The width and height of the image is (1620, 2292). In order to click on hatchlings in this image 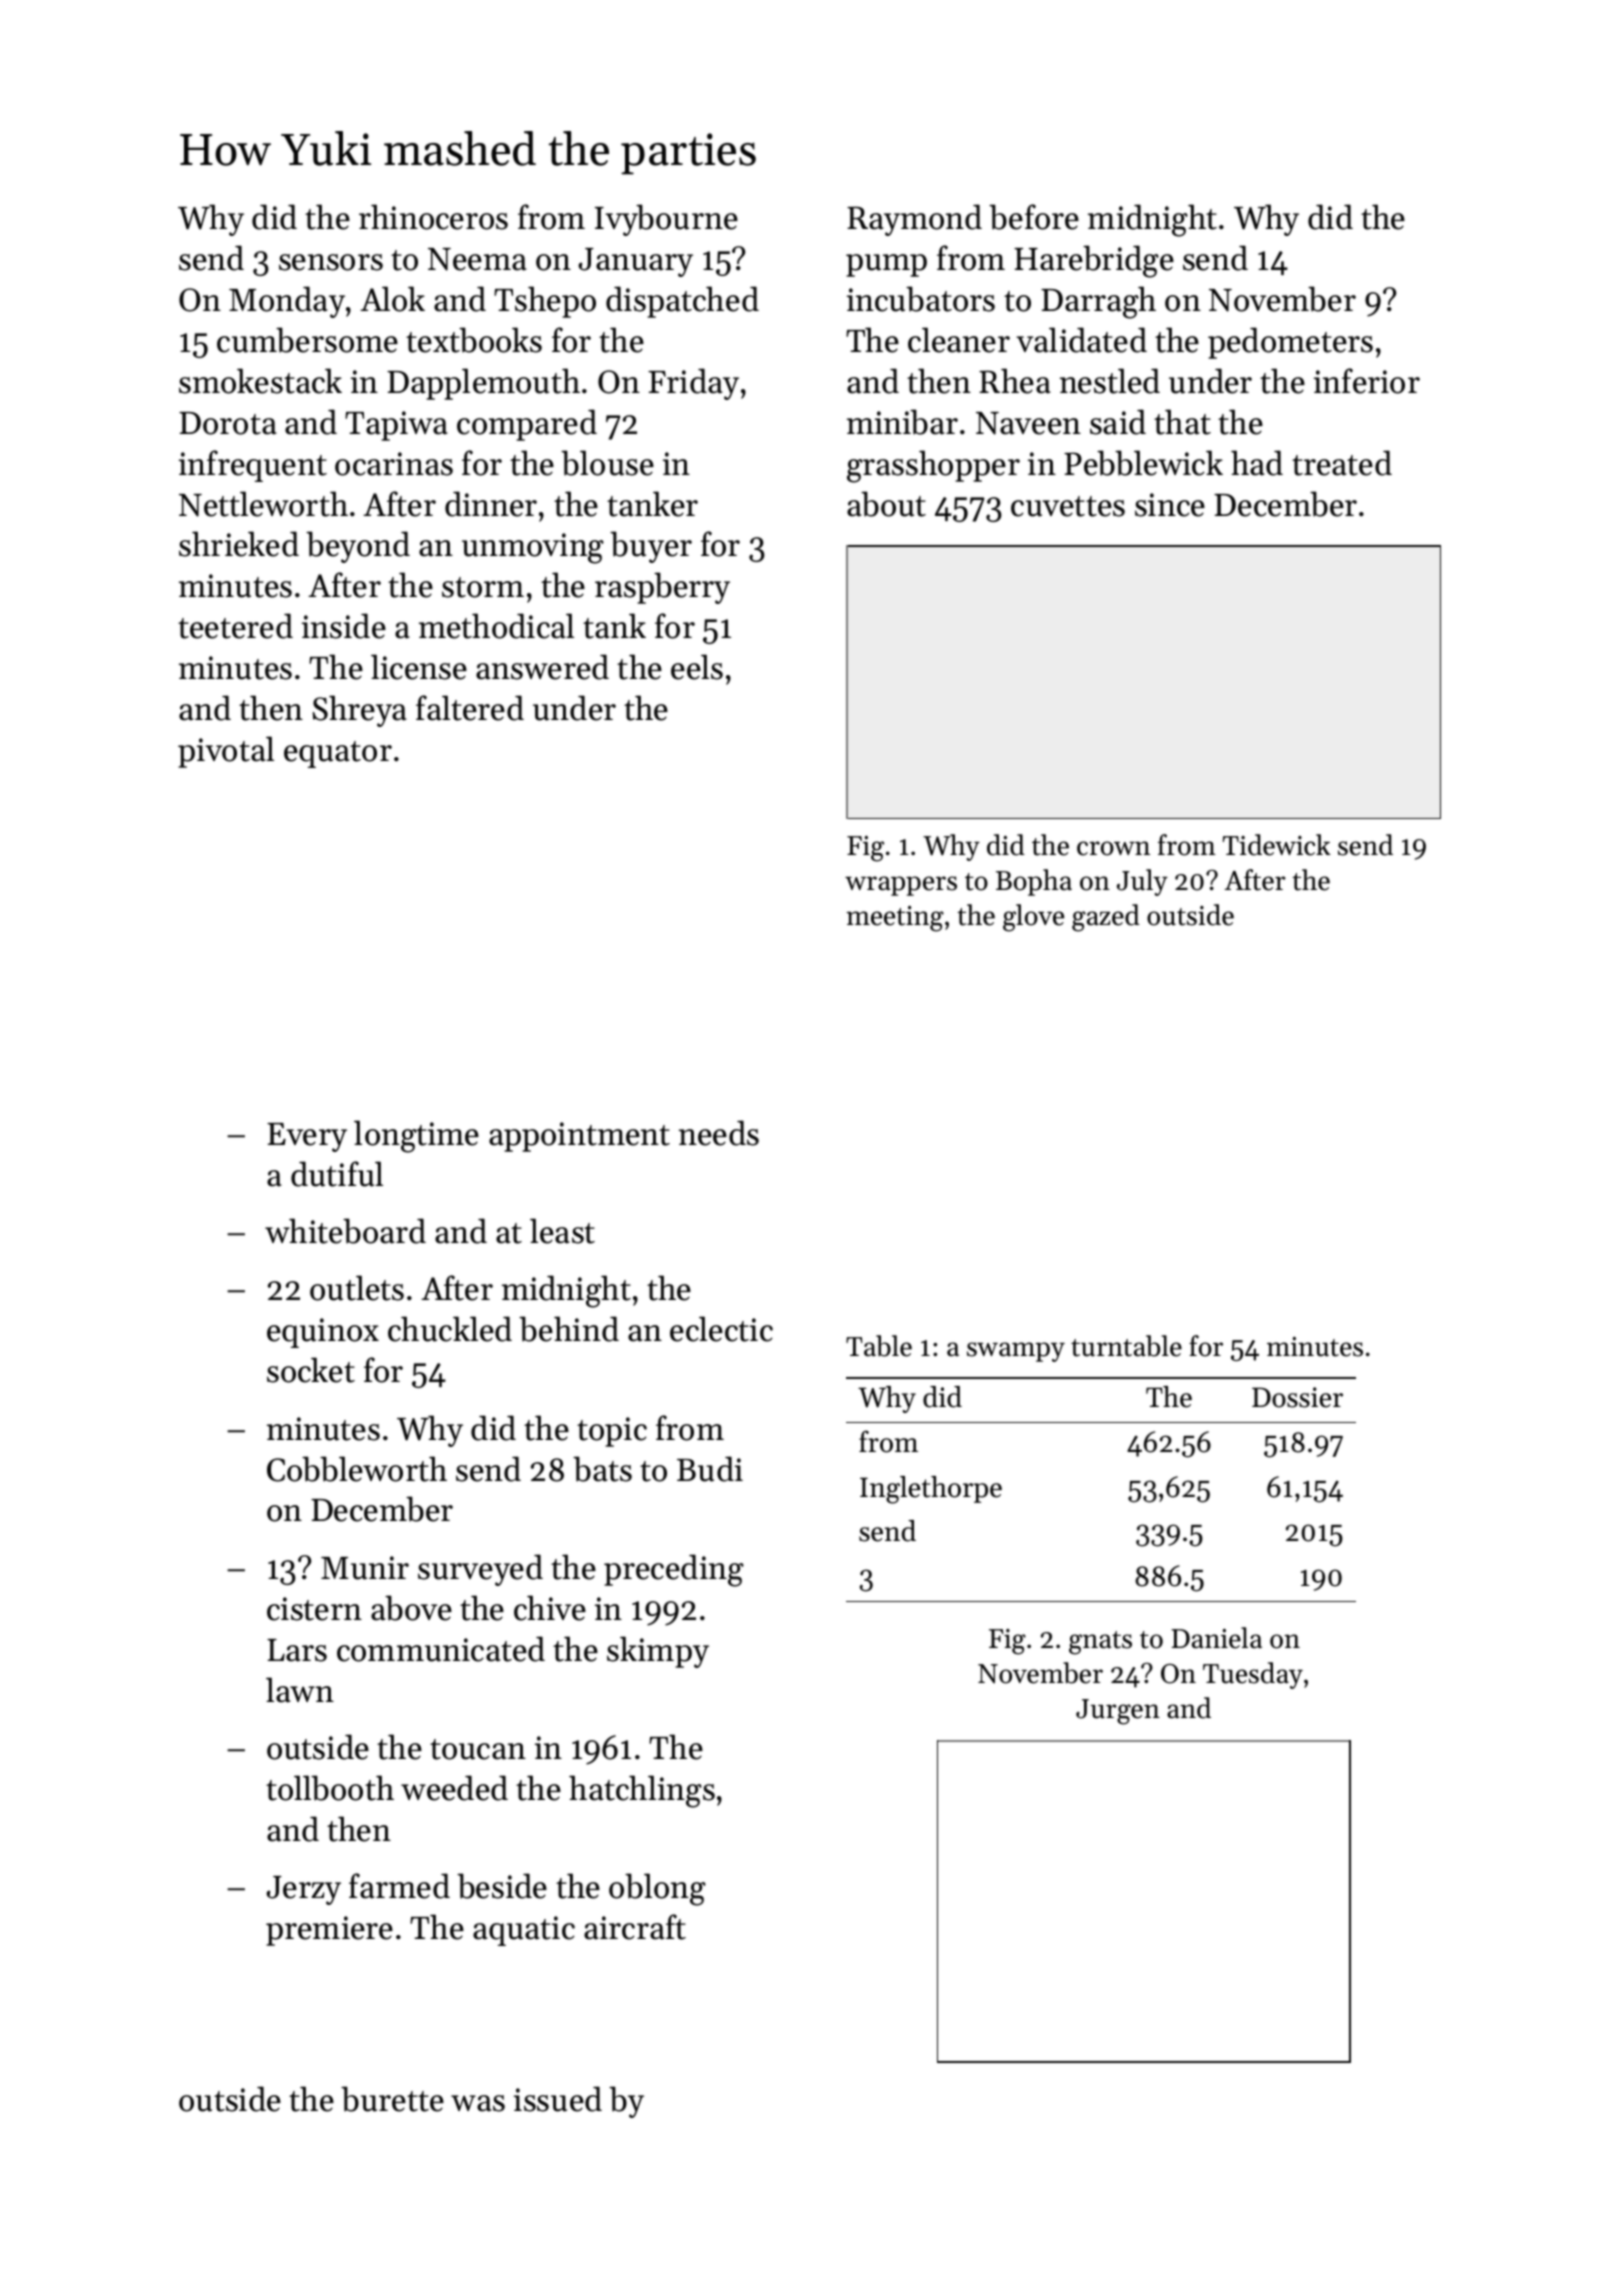, I will do `click(642, 1791)`.
